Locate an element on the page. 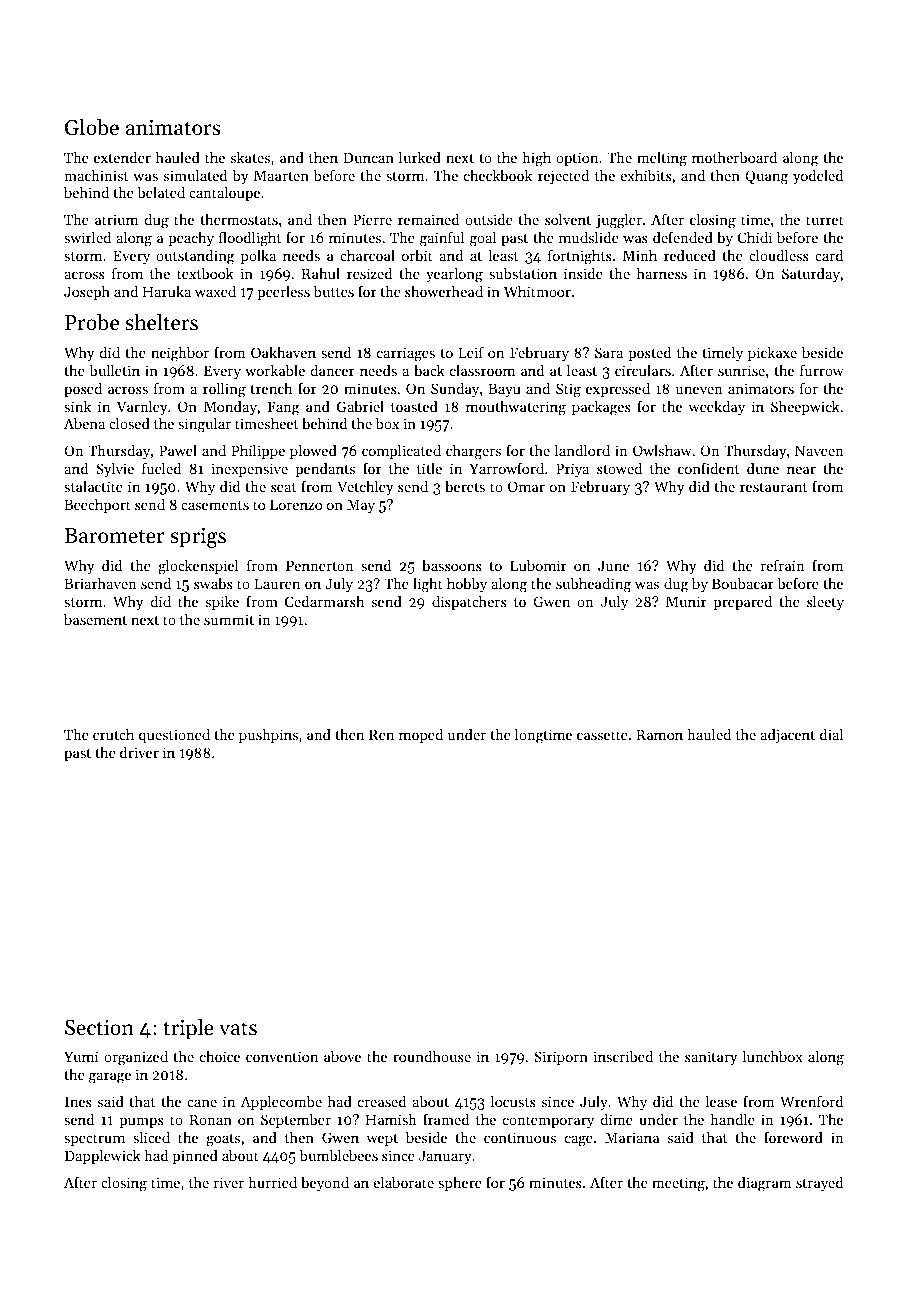  skates is located at coordinates (250, 157).
